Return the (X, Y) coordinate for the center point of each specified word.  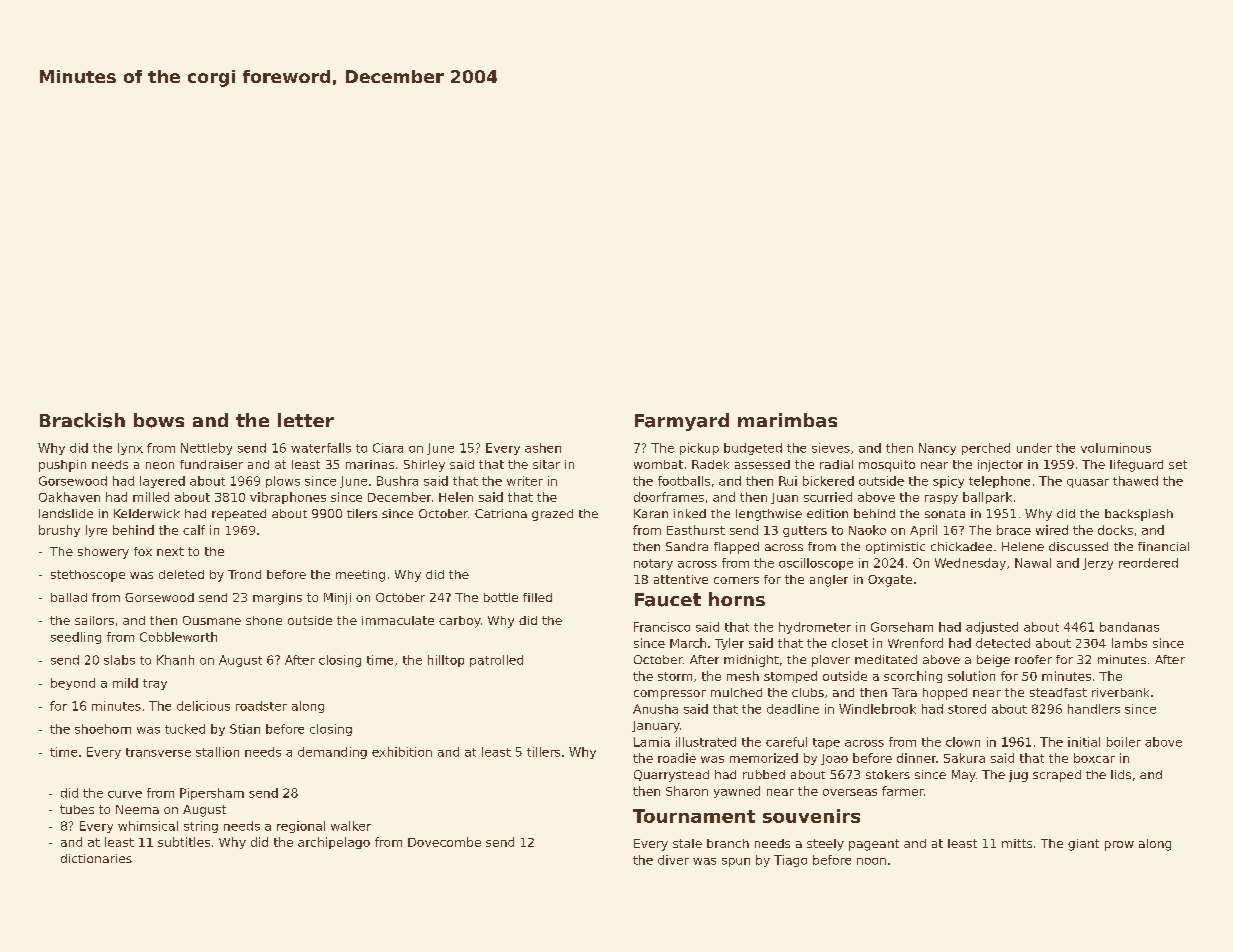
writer (525, 481)
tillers (543, 752)
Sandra (687, 546)
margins (277, 599)
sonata (945, 514)
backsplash (1139, 515)
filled (537, 597)
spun (736, 862)
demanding (332, 753)
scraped (1057, 776)
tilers (362, 513)
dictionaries (96, 858)
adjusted (992, 628)
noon (871, 861)
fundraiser (211, 464)
